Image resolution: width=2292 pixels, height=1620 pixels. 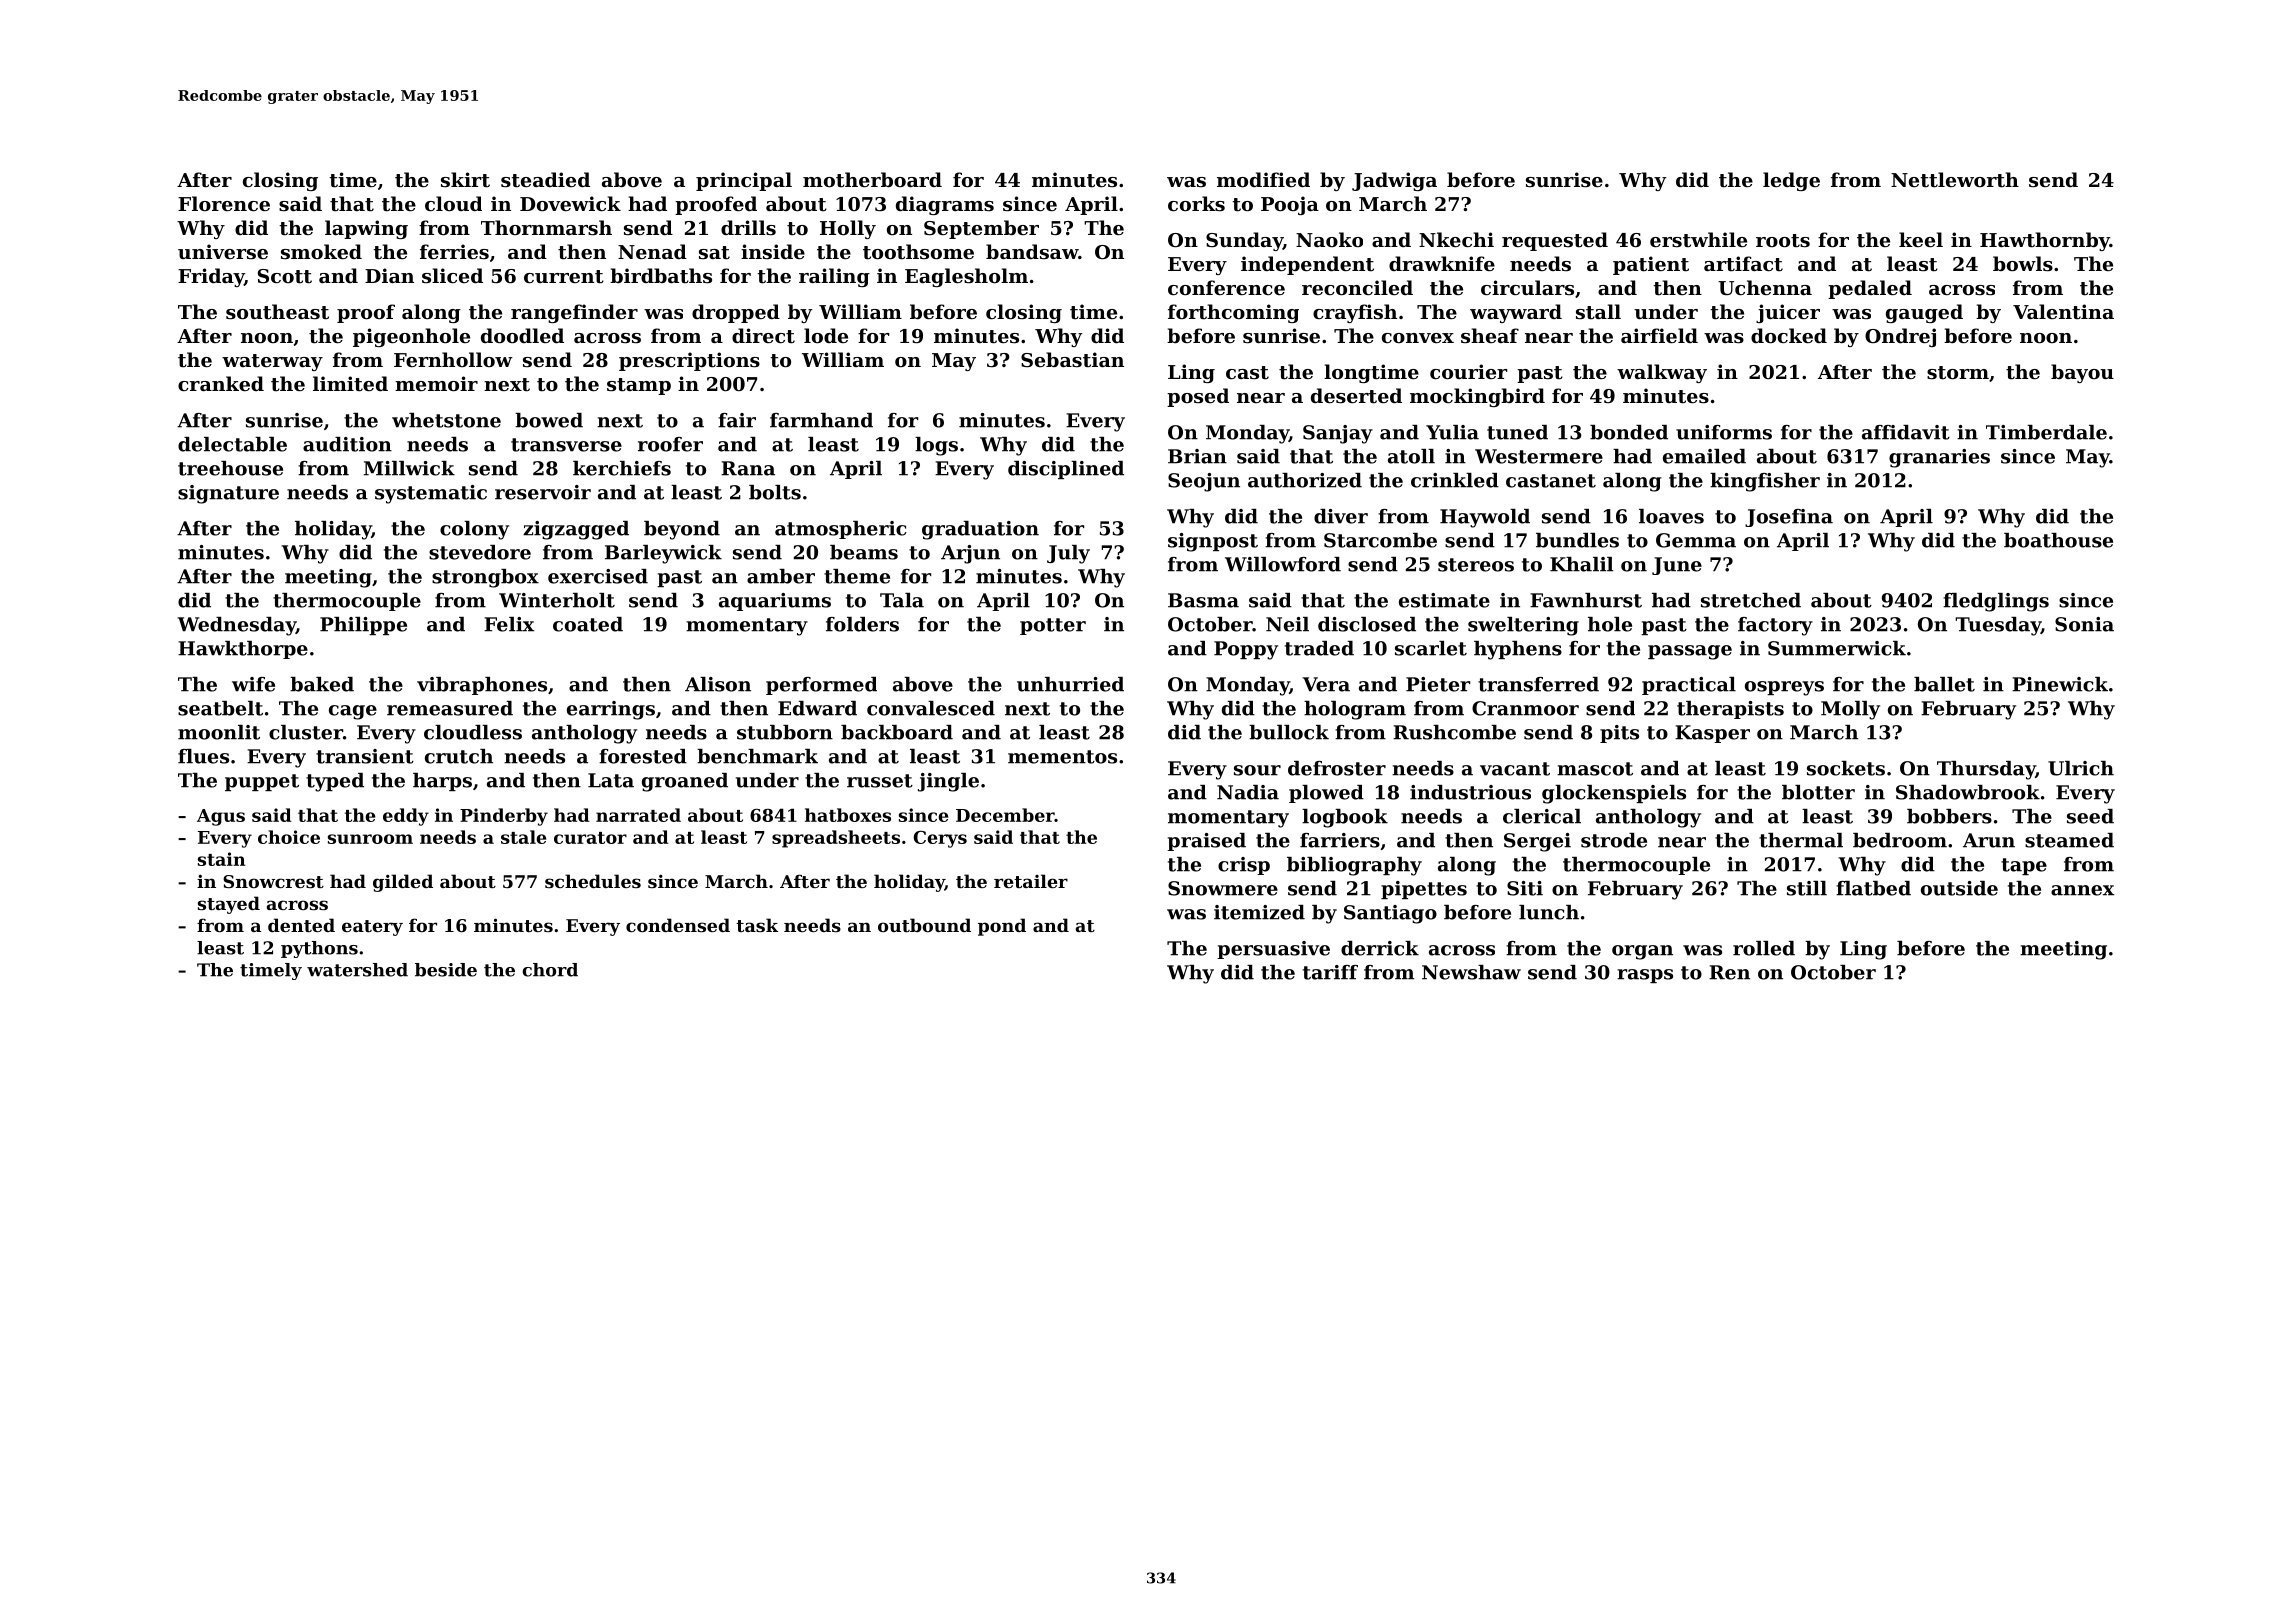 I want to click on Arjun, so click(x=970, y=554).
